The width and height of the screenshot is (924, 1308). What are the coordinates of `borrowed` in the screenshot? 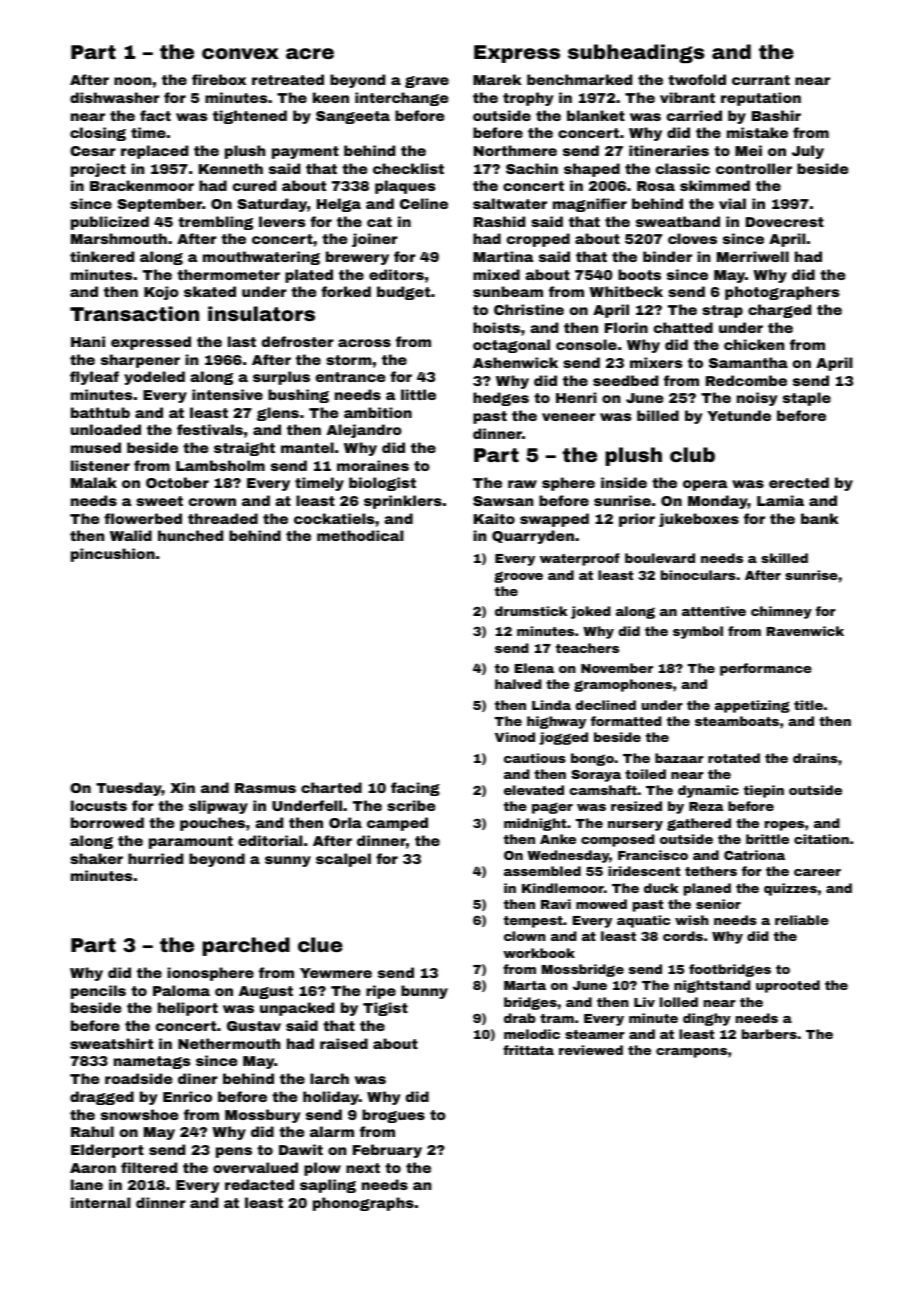 It's located at (107, 822).
